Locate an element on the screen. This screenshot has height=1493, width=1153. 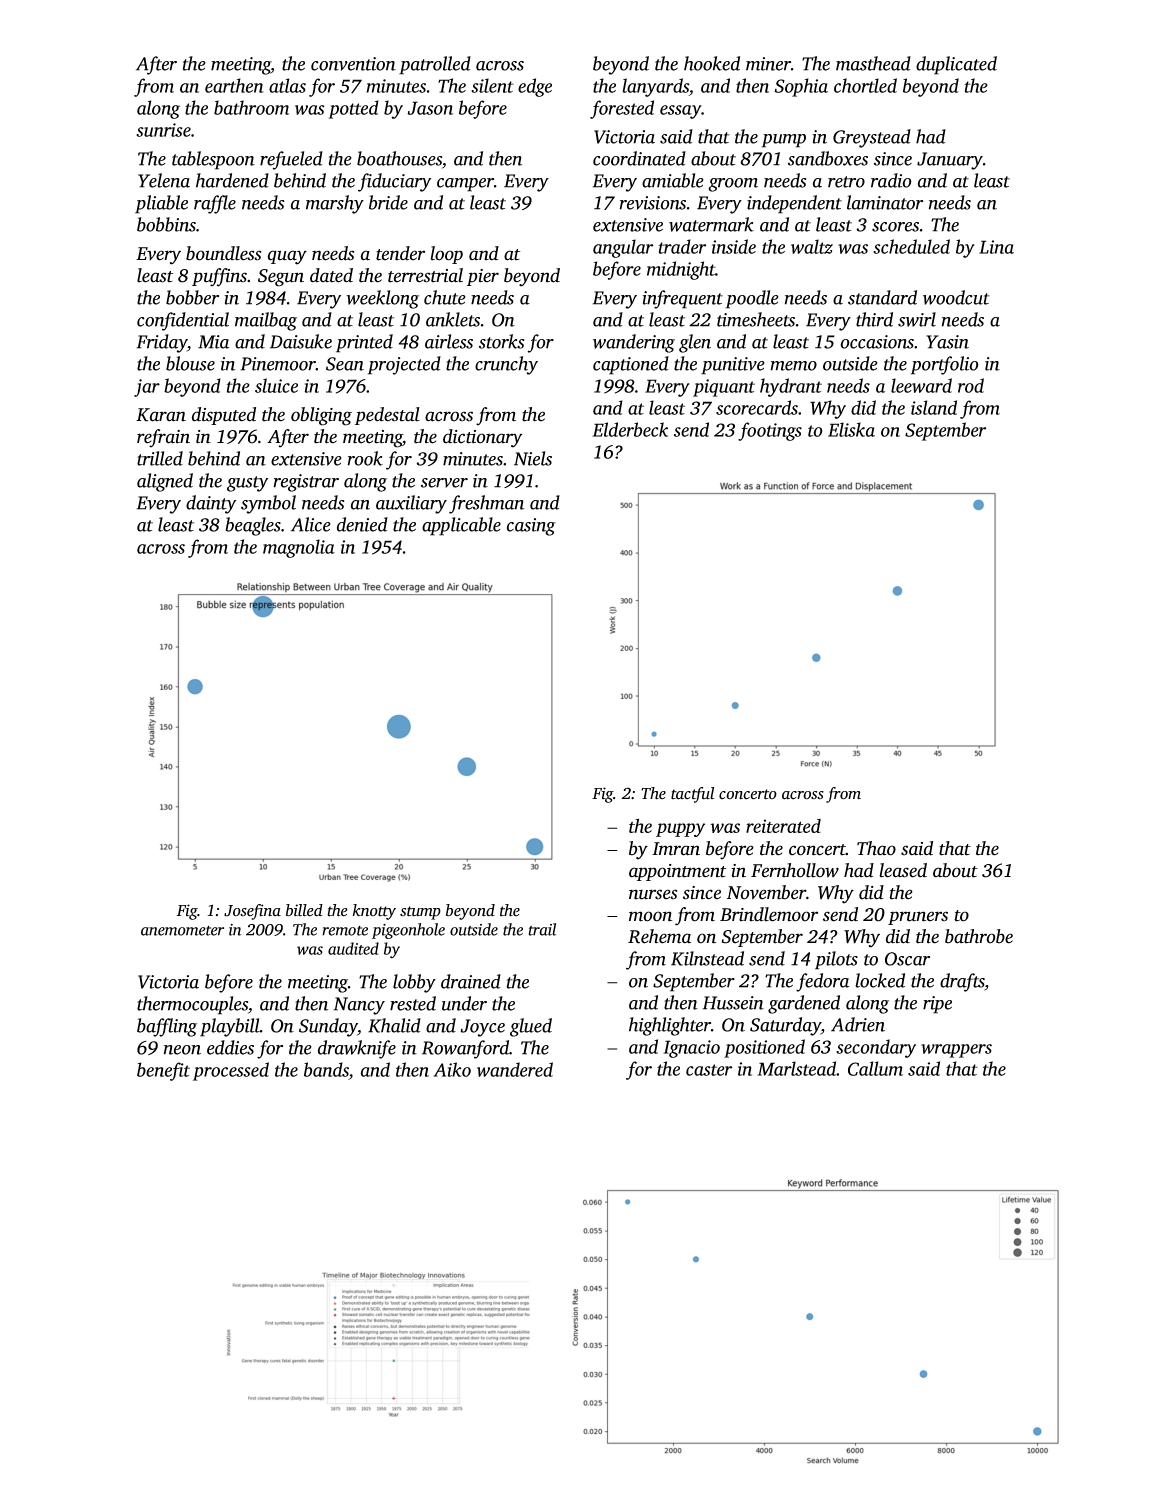
wandered is located at coordinates (515, 1069).
